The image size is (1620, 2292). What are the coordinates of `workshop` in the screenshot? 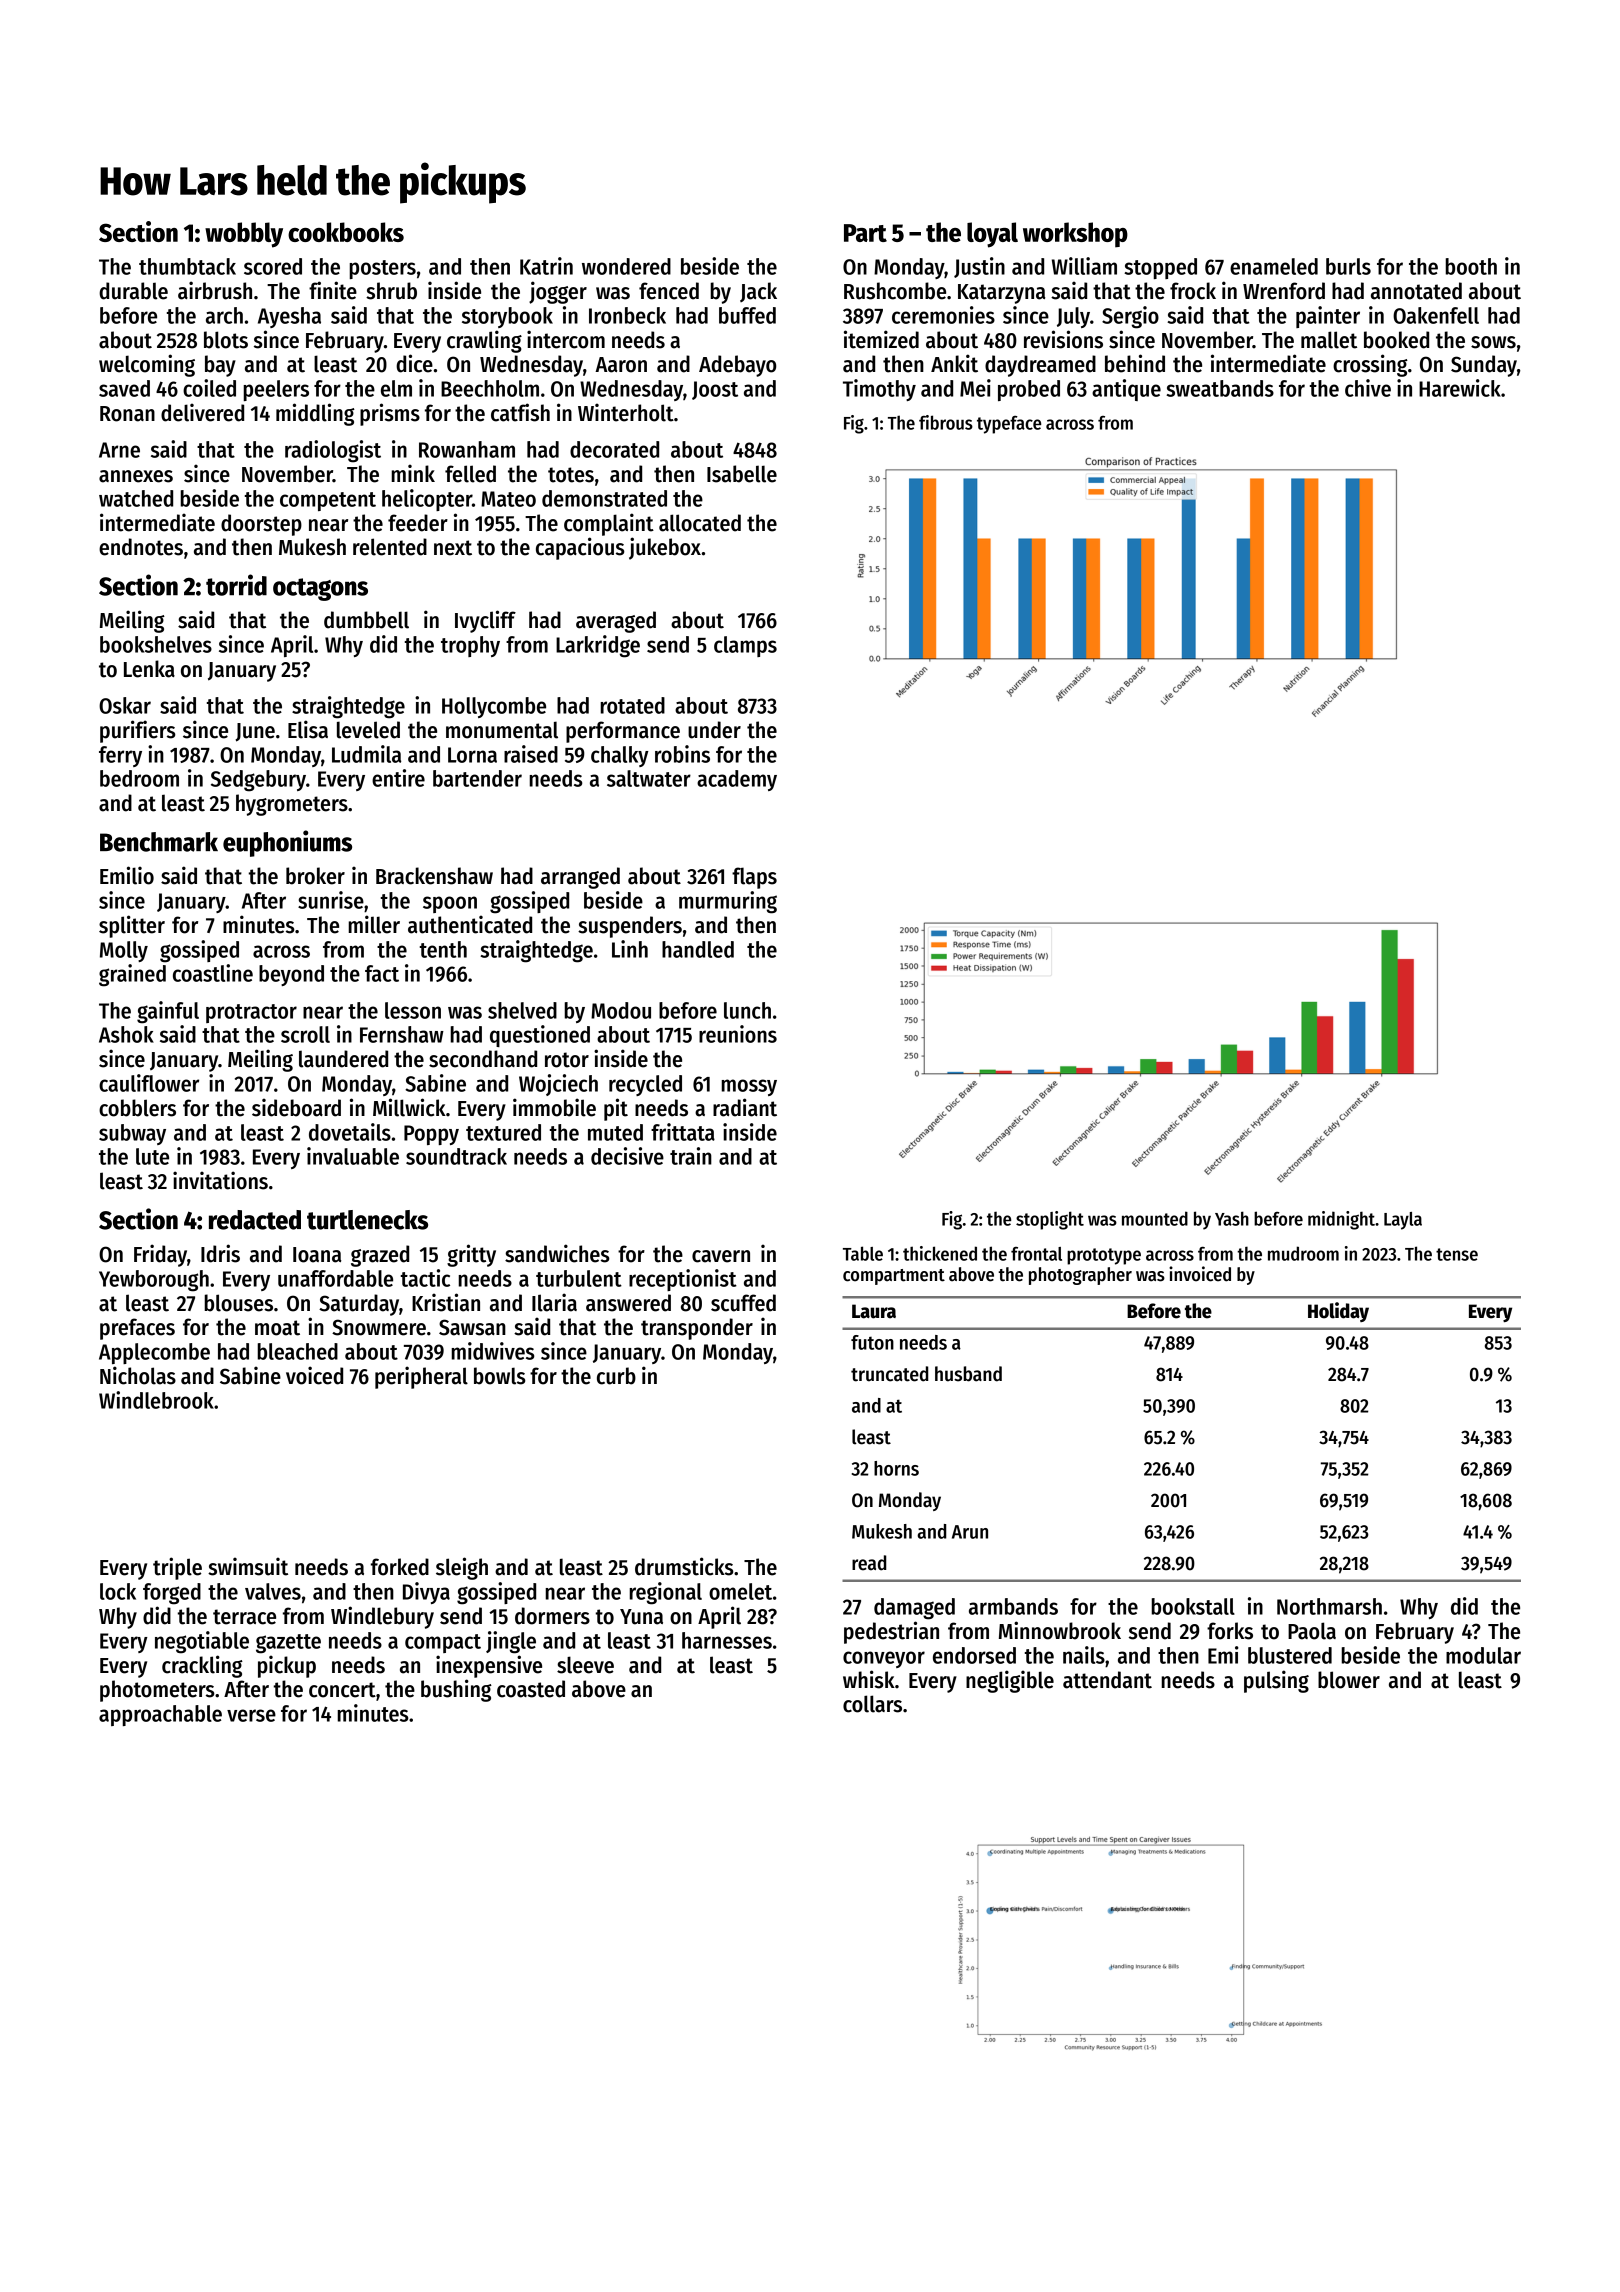 It's located at (1075, 234).
